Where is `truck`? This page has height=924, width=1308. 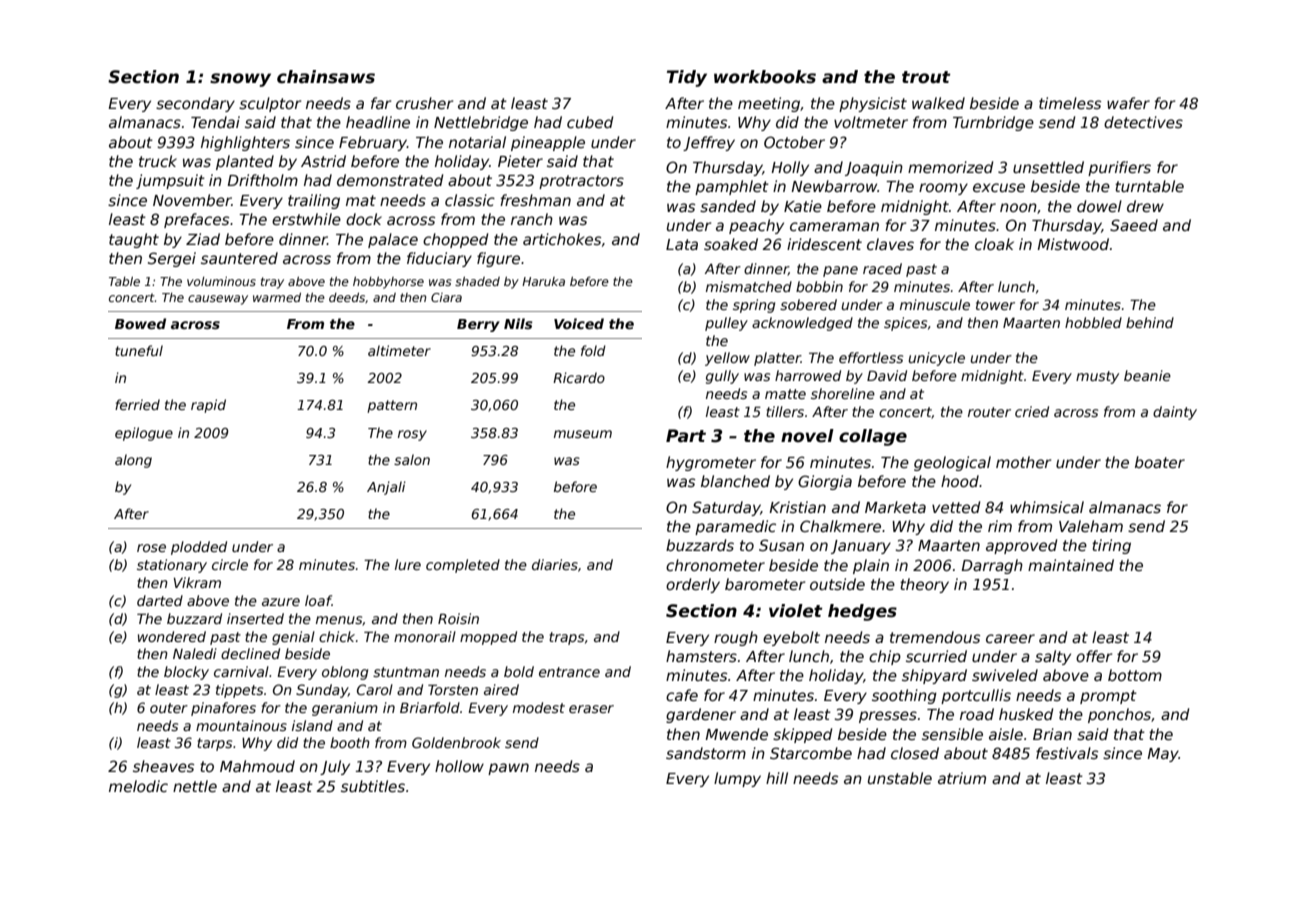
truck is located at coordinates (158, 161).
